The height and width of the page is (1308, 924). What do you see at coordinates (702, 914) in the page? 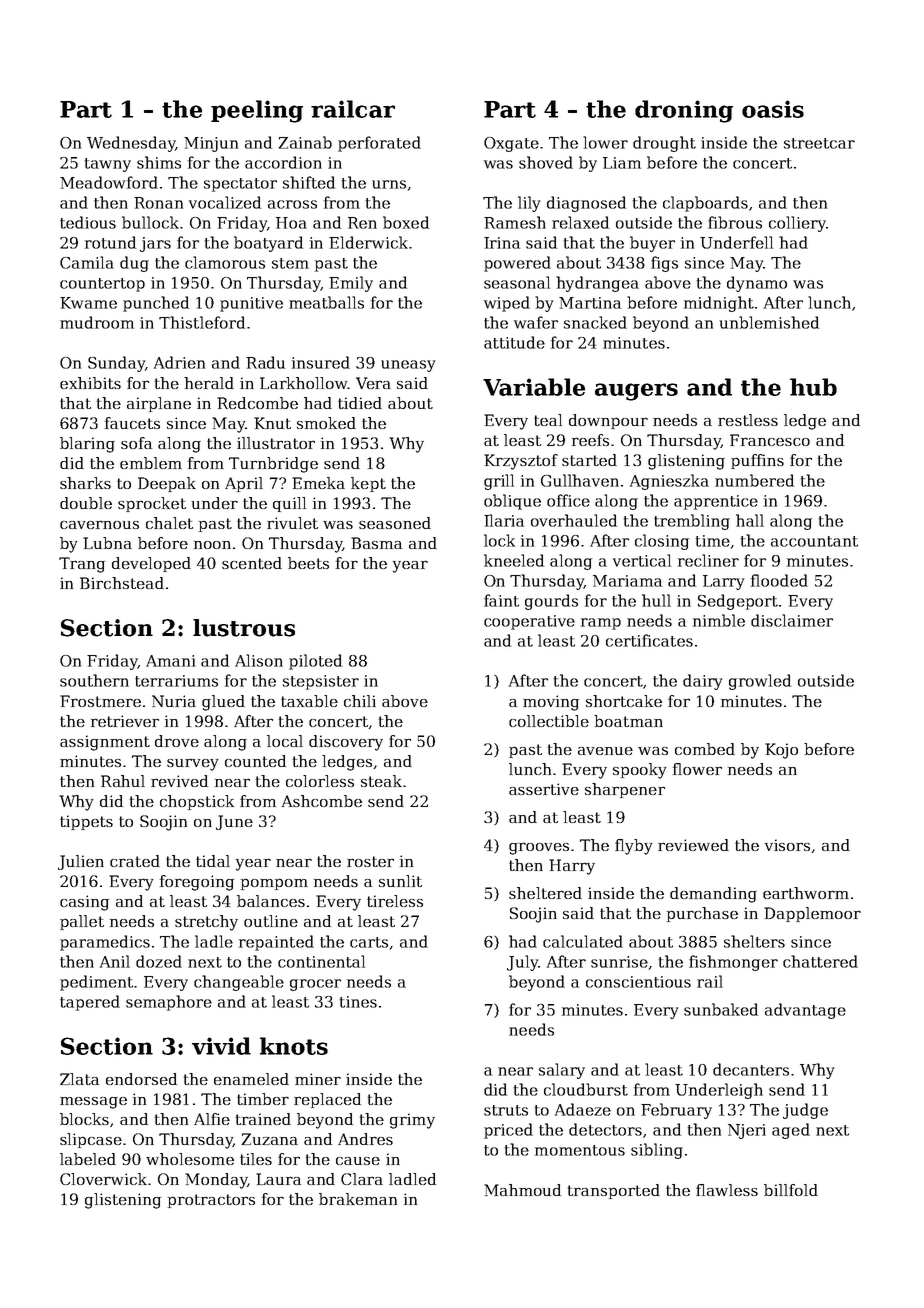
I see `purchase` at bounding box center [702, 914].
